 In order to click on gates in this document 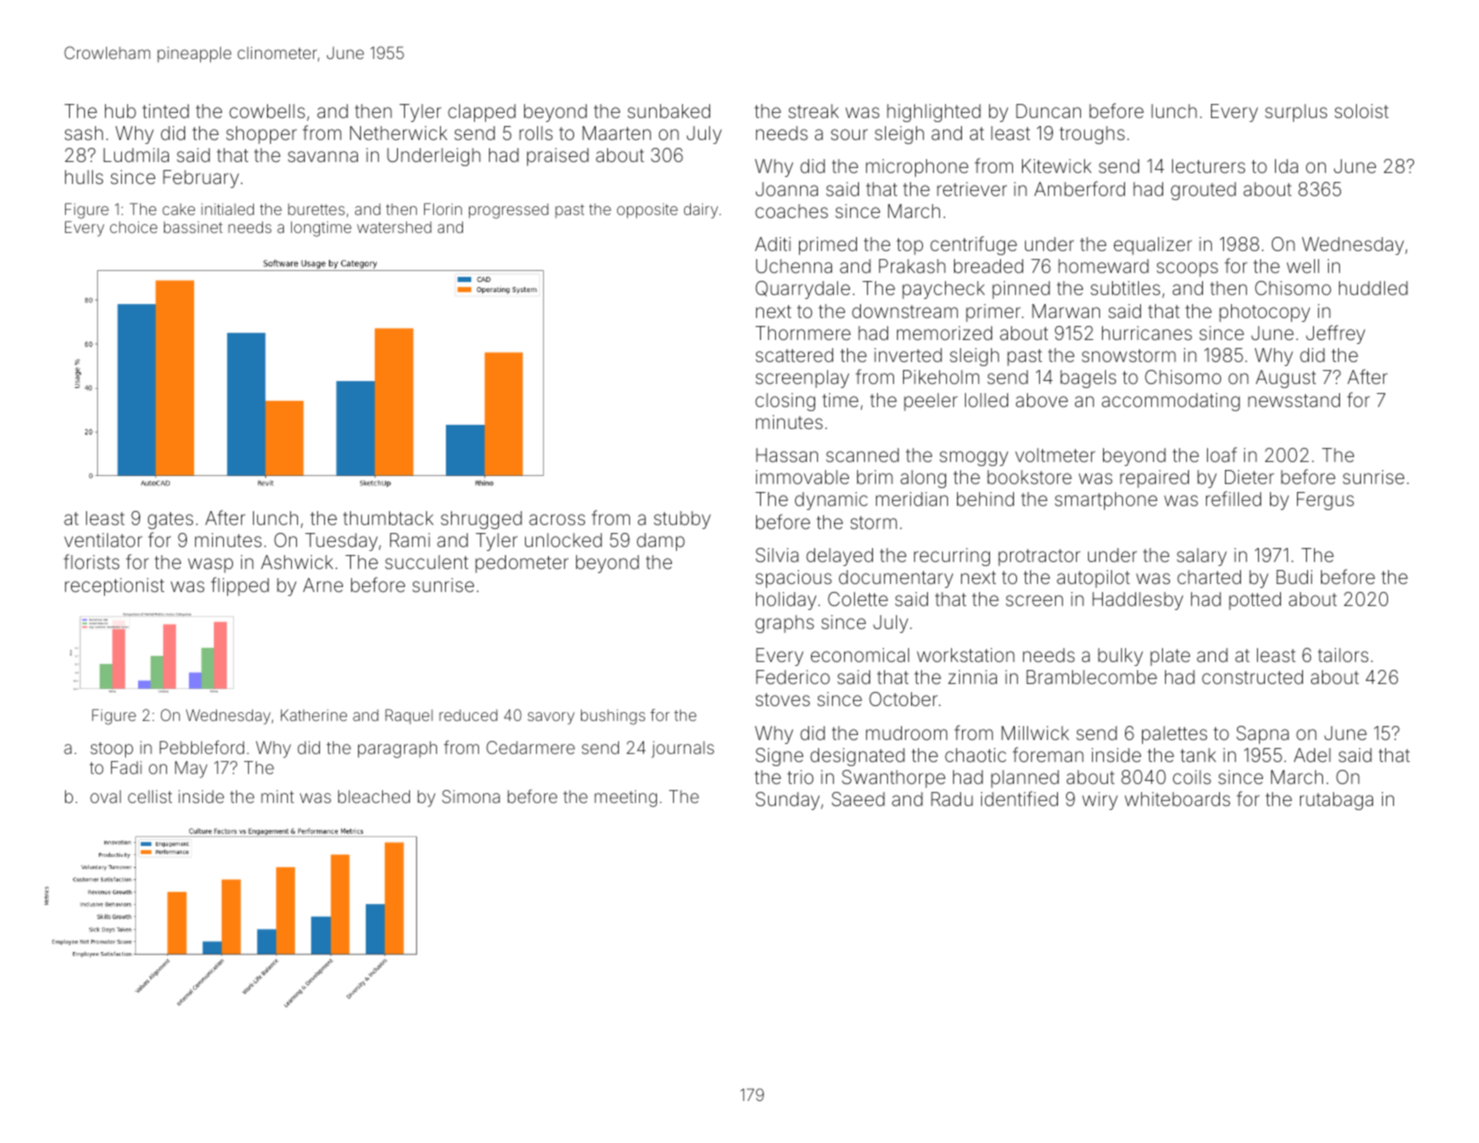, I will do `click(170, 520)`.
